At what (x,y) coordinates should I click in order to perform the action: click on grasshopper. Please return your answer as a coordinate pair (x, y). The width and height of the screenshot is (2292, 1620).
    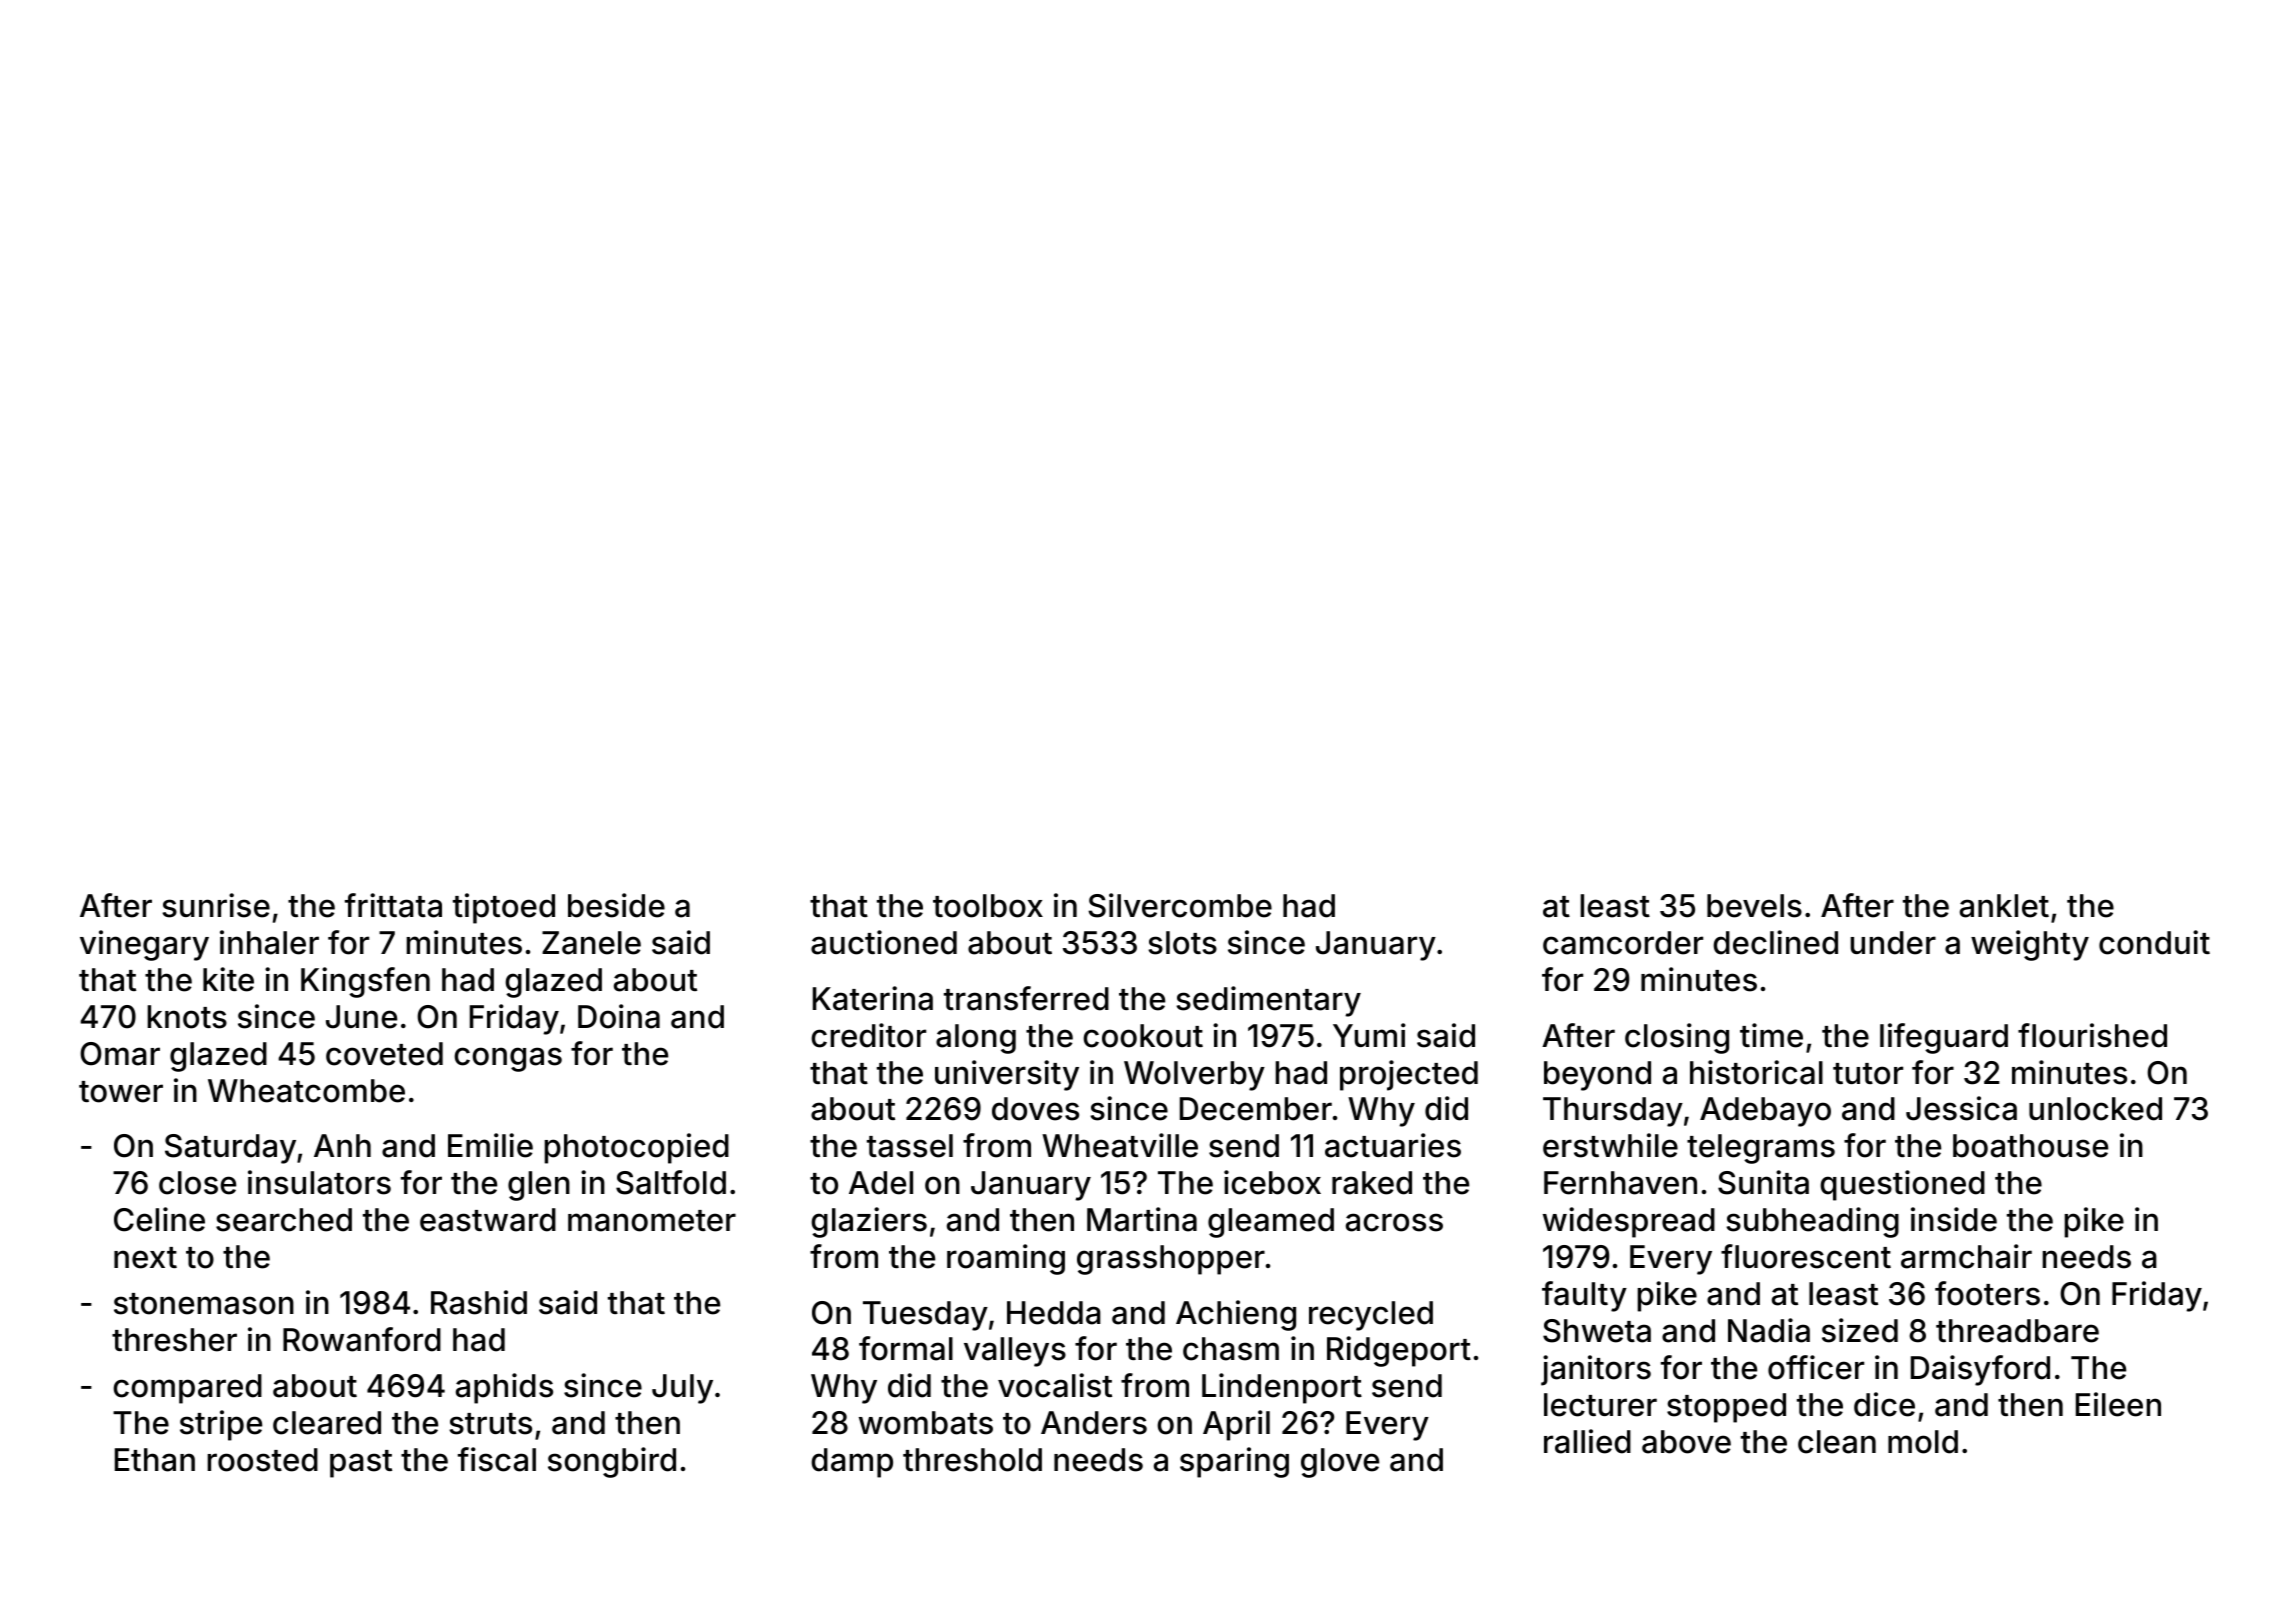
    Looking at the image, I should click on (1171, 1260).
